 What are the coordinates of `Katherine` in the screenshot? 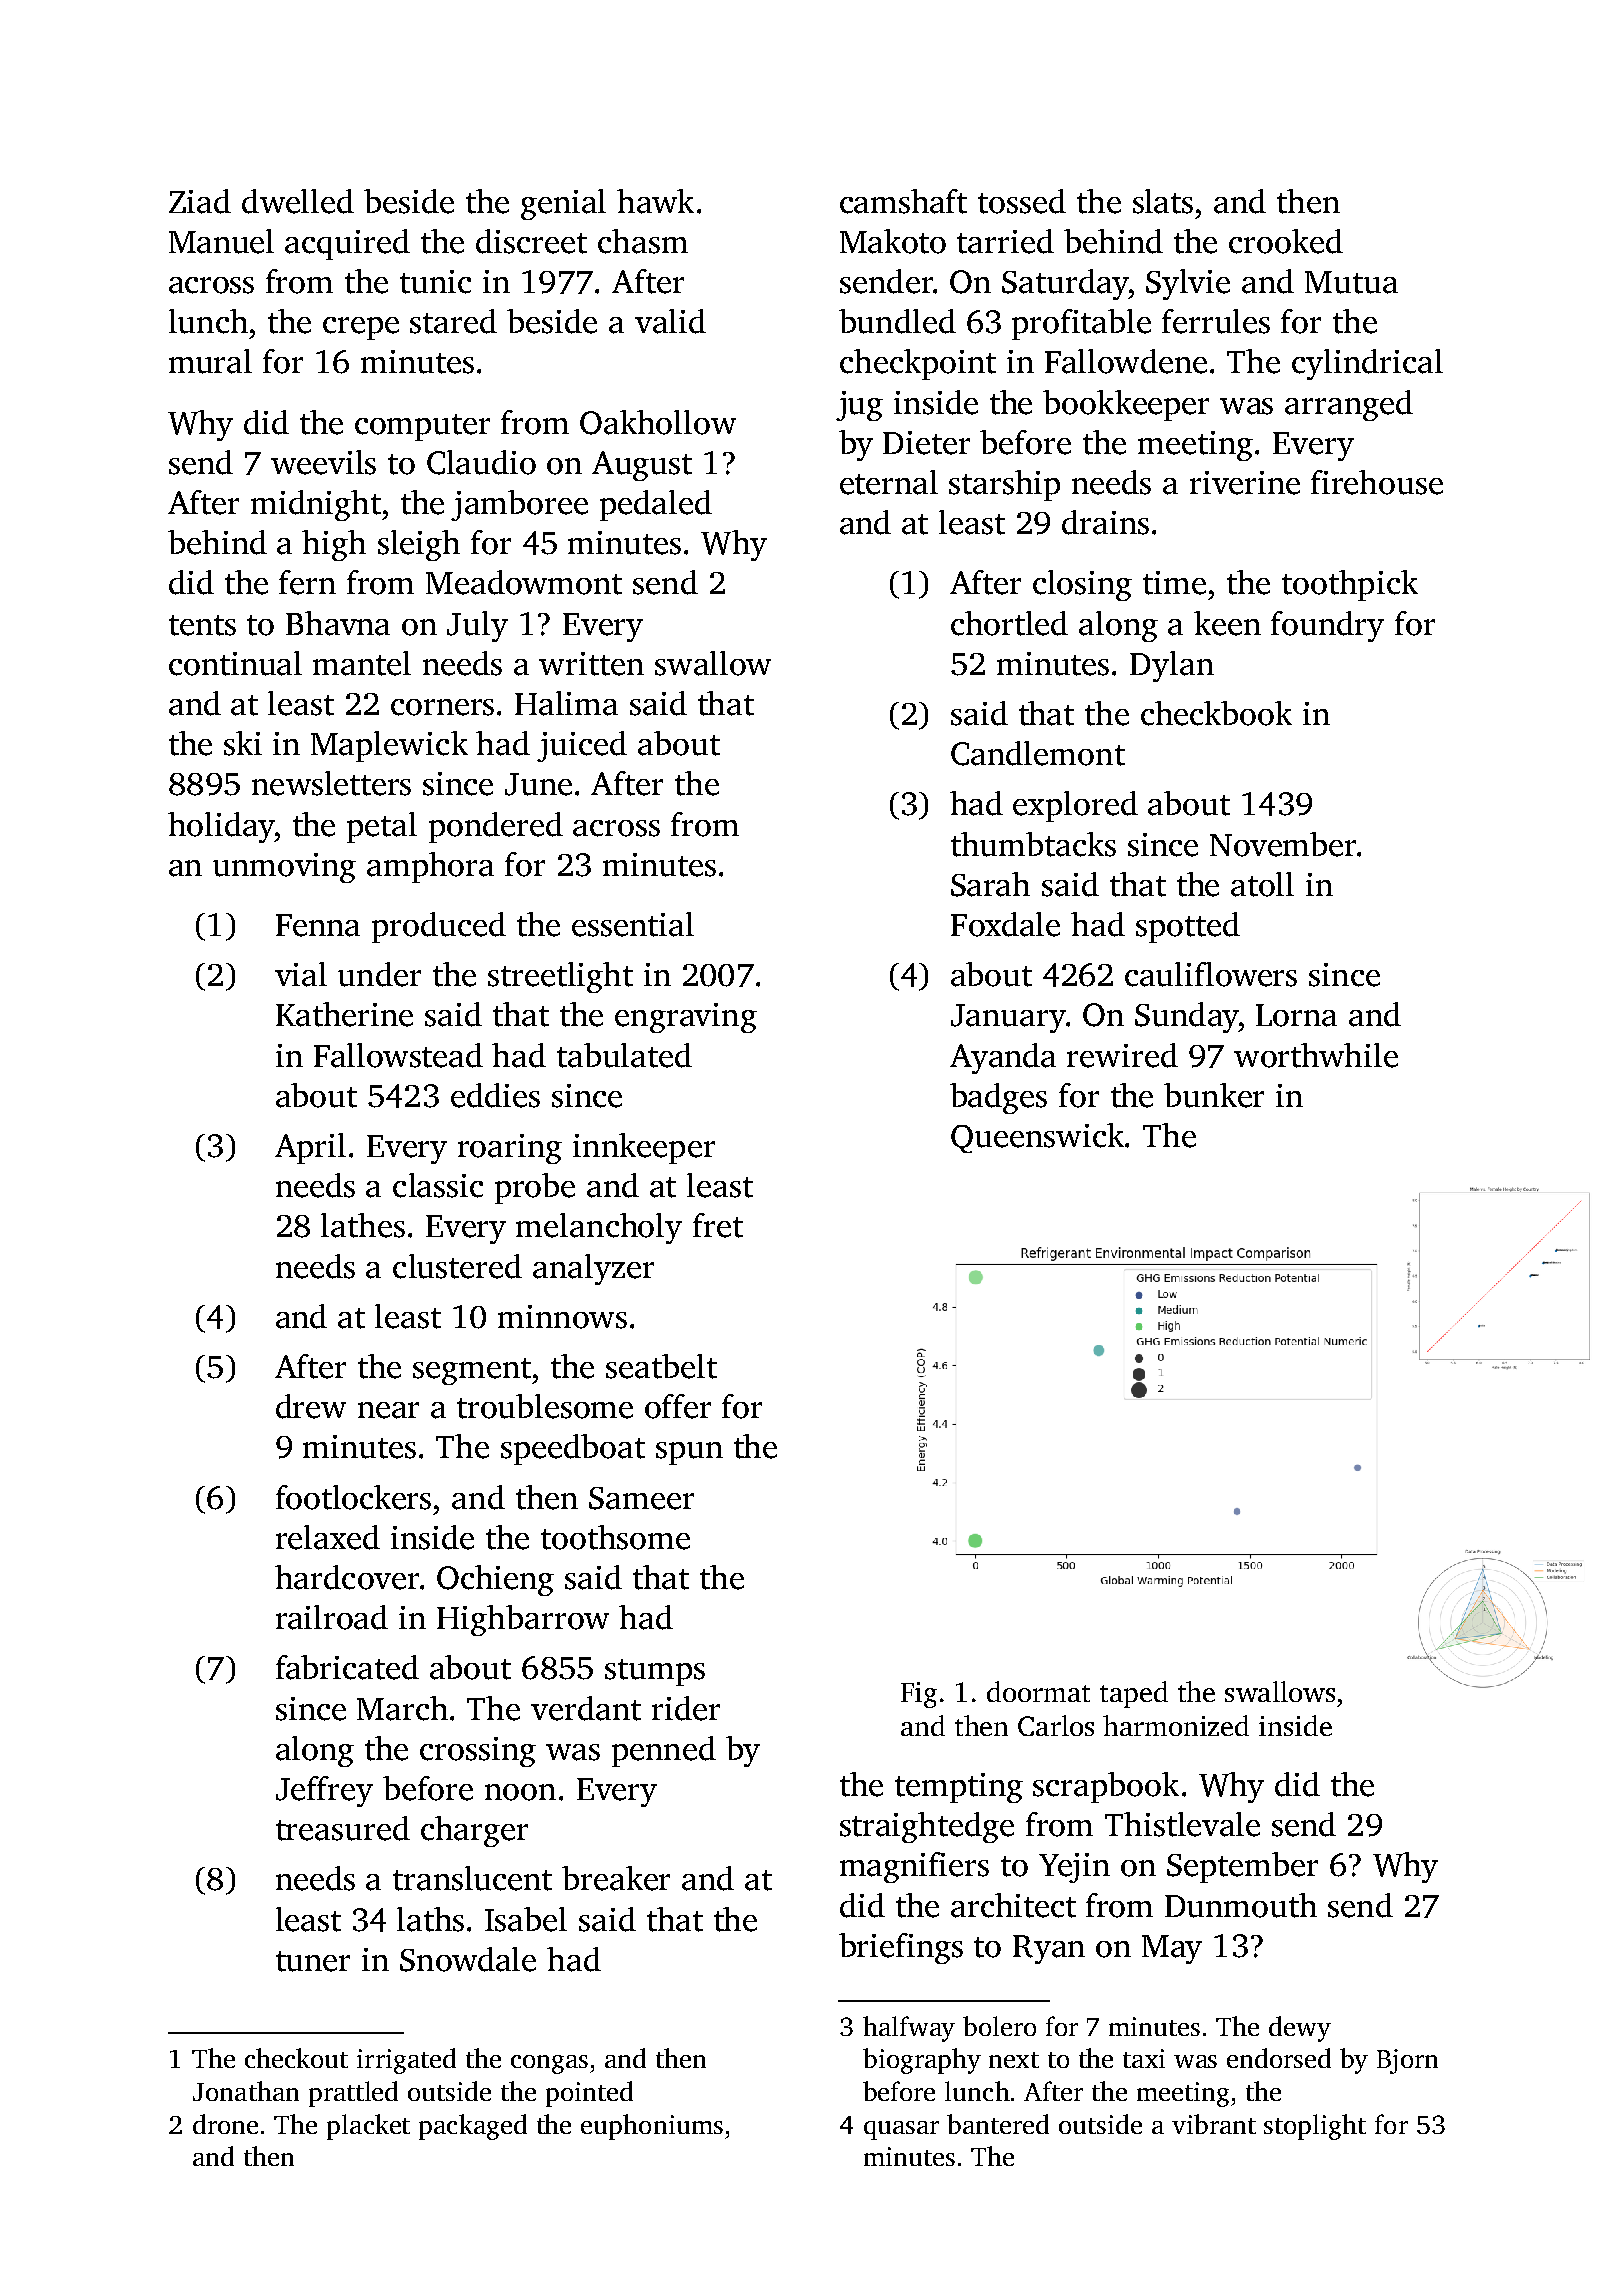 It's located at (344, 1014).
